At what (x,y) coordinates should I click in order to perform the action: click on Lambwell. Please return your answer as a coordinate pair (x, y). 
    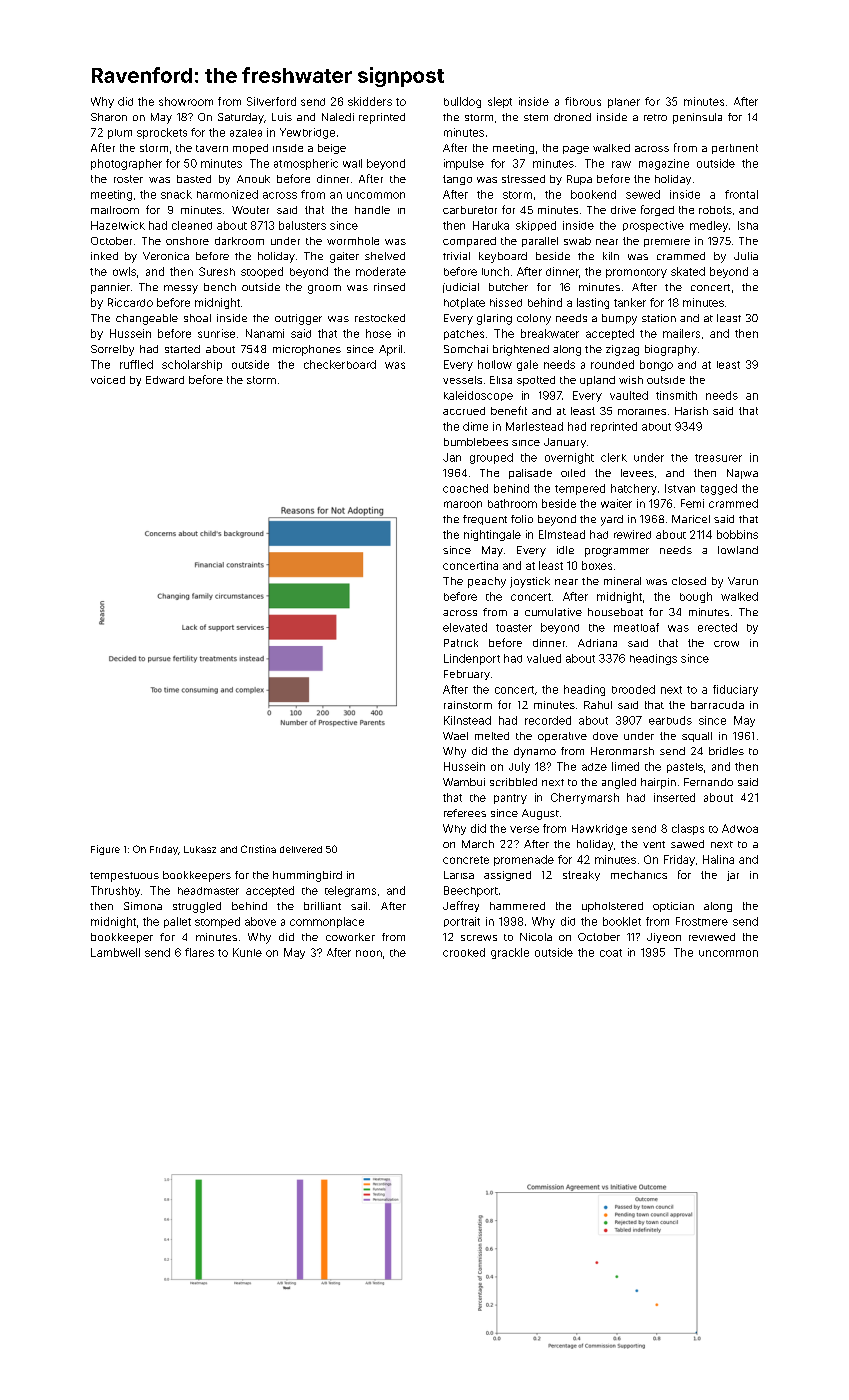
    Looking at the image, I should click on (115, 952).
